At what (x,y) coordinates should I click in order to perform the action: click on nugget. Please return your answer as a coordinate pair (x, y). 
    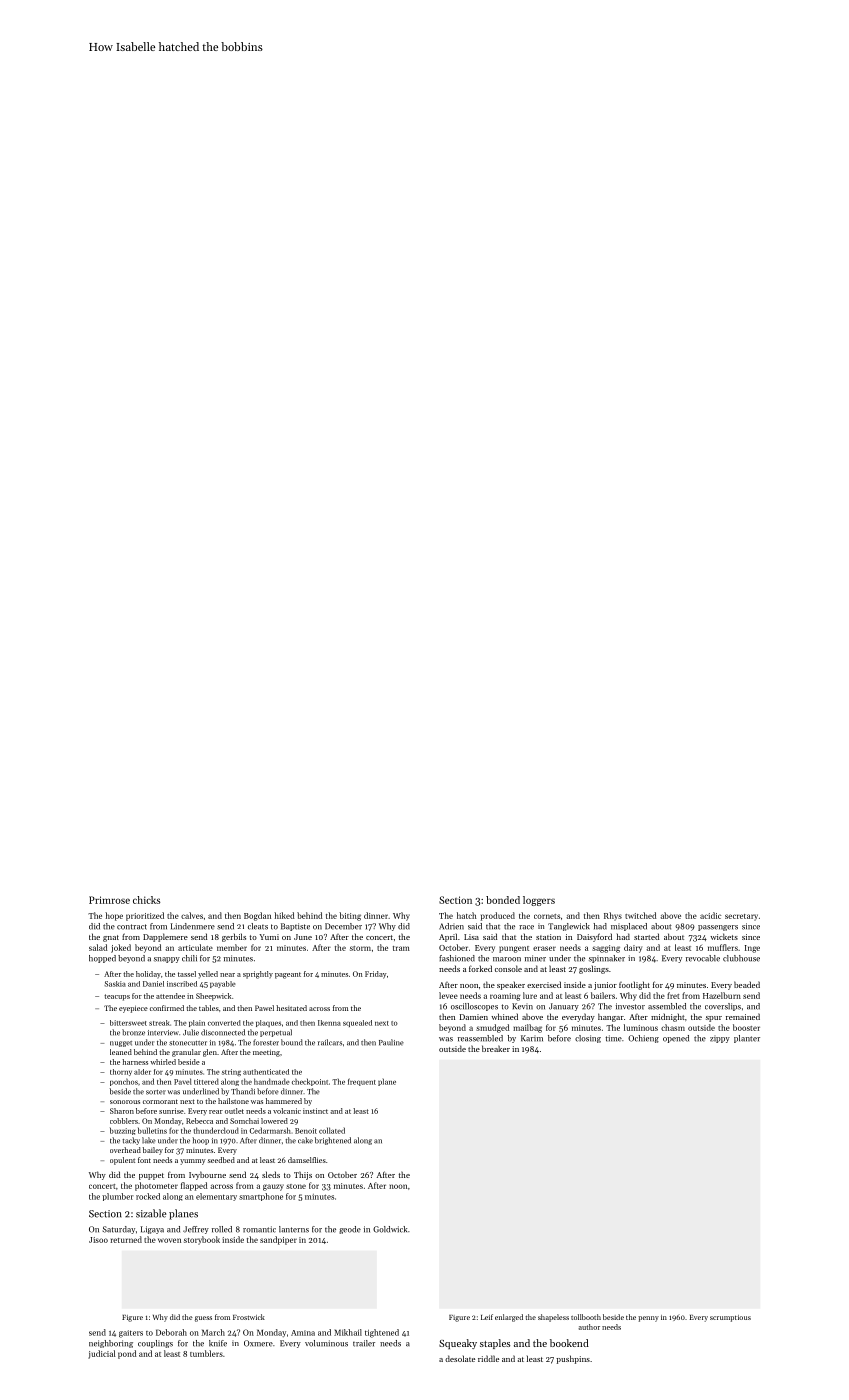
    Looking at the image, I should click on (121, 1044).
